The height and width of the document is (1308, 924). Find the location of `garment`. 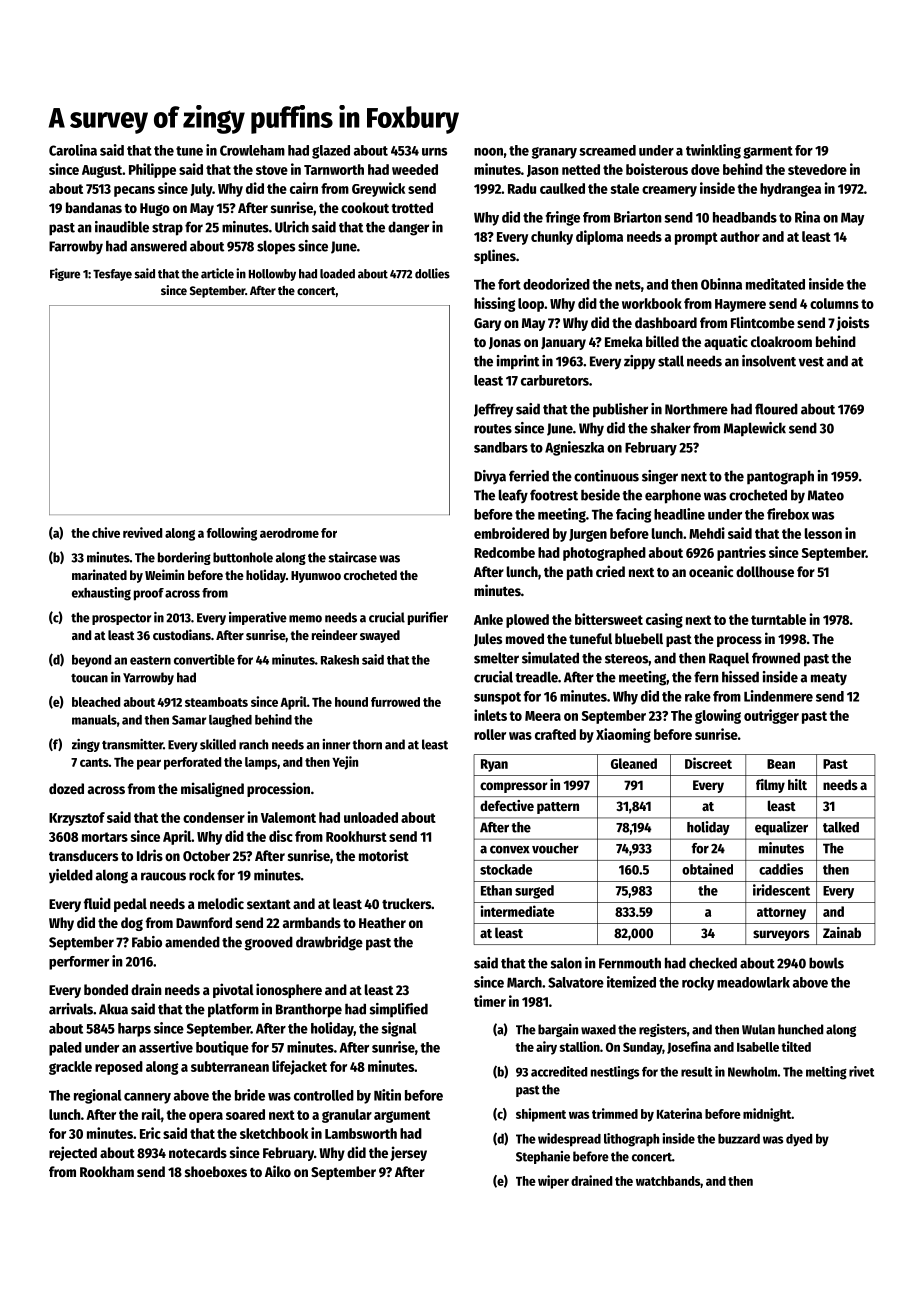

garment is located at coordinates (768, 152).
